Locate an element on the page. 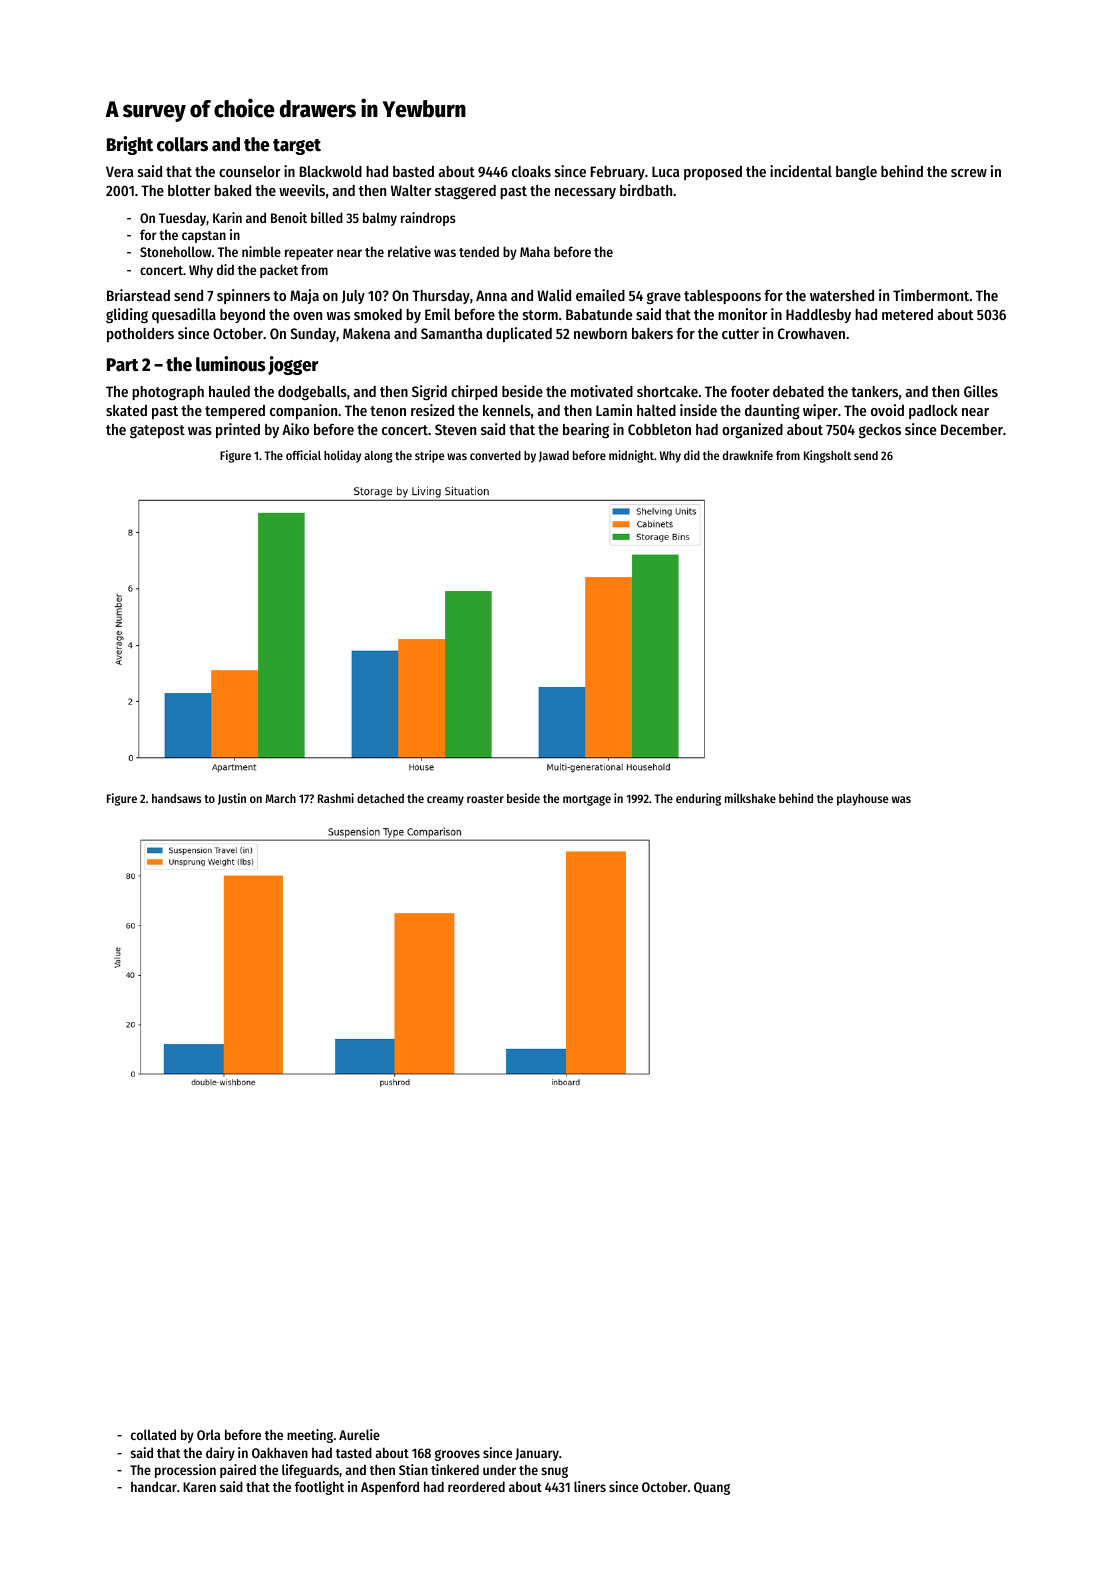 The width and height of the image is (1113, 1575). creamy is located at coordinates (445, 801).
